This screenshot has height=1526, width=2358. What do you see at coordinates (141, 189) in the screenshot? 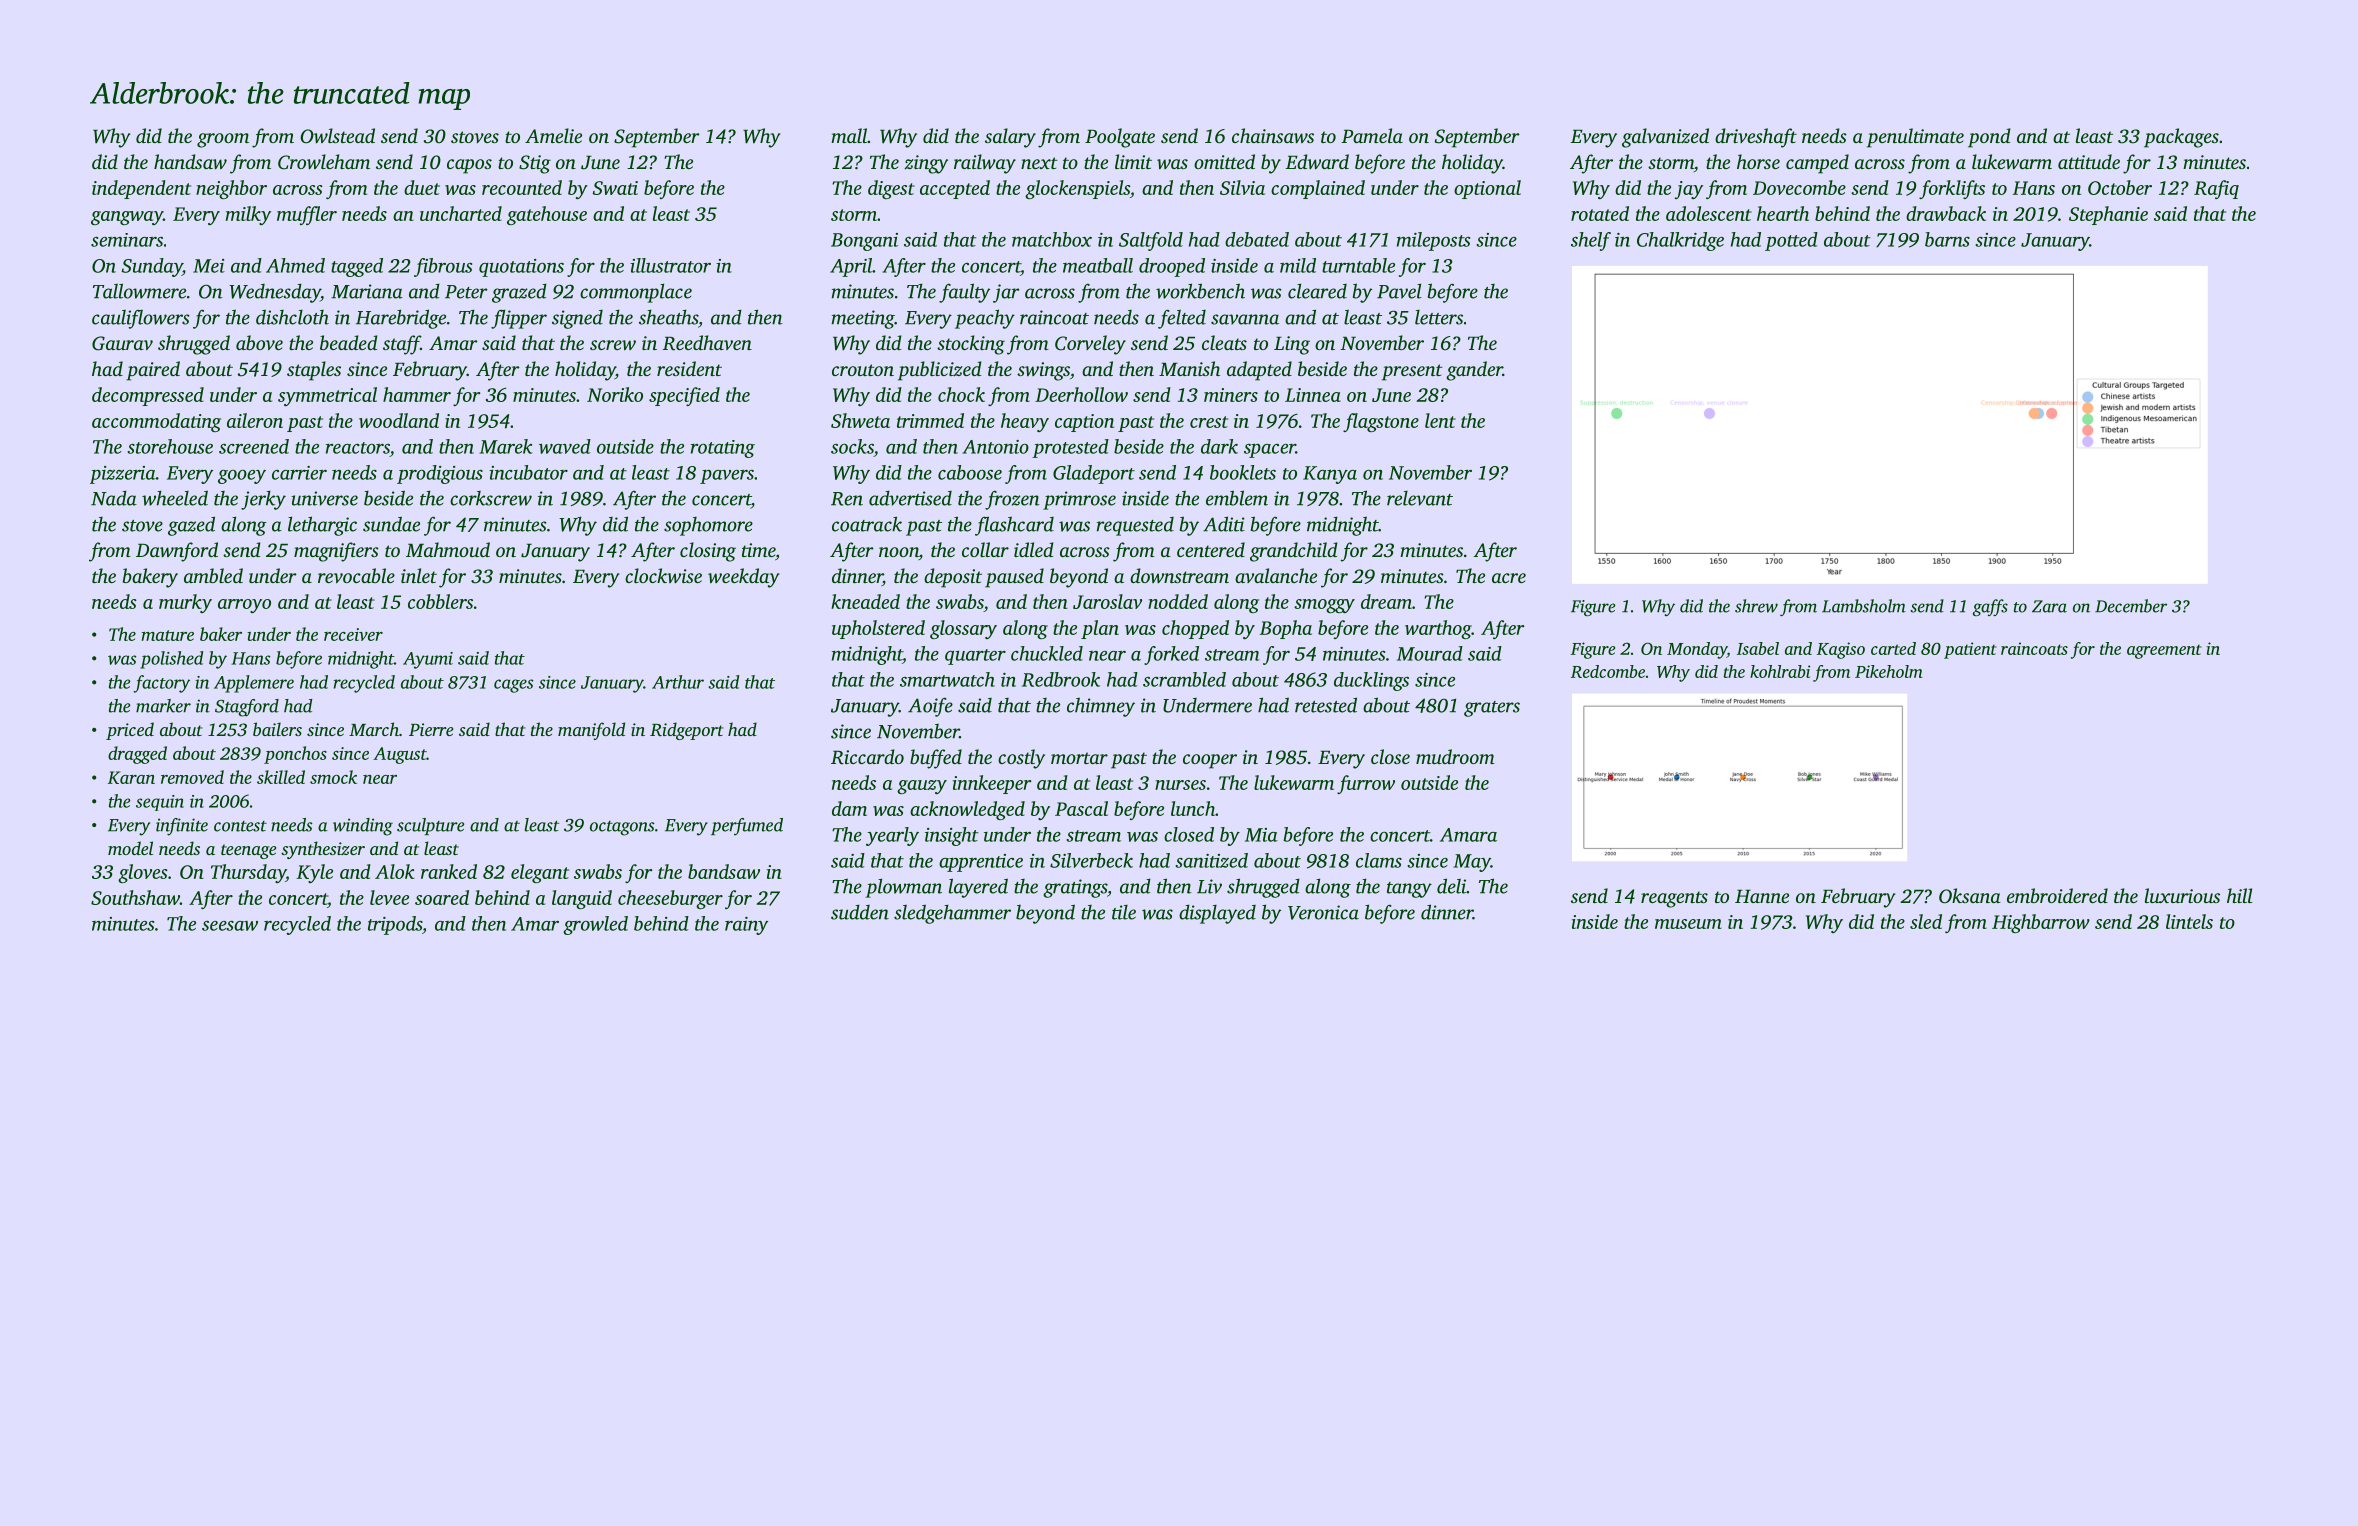
I see `independent` at bounding box center [141, 189].
